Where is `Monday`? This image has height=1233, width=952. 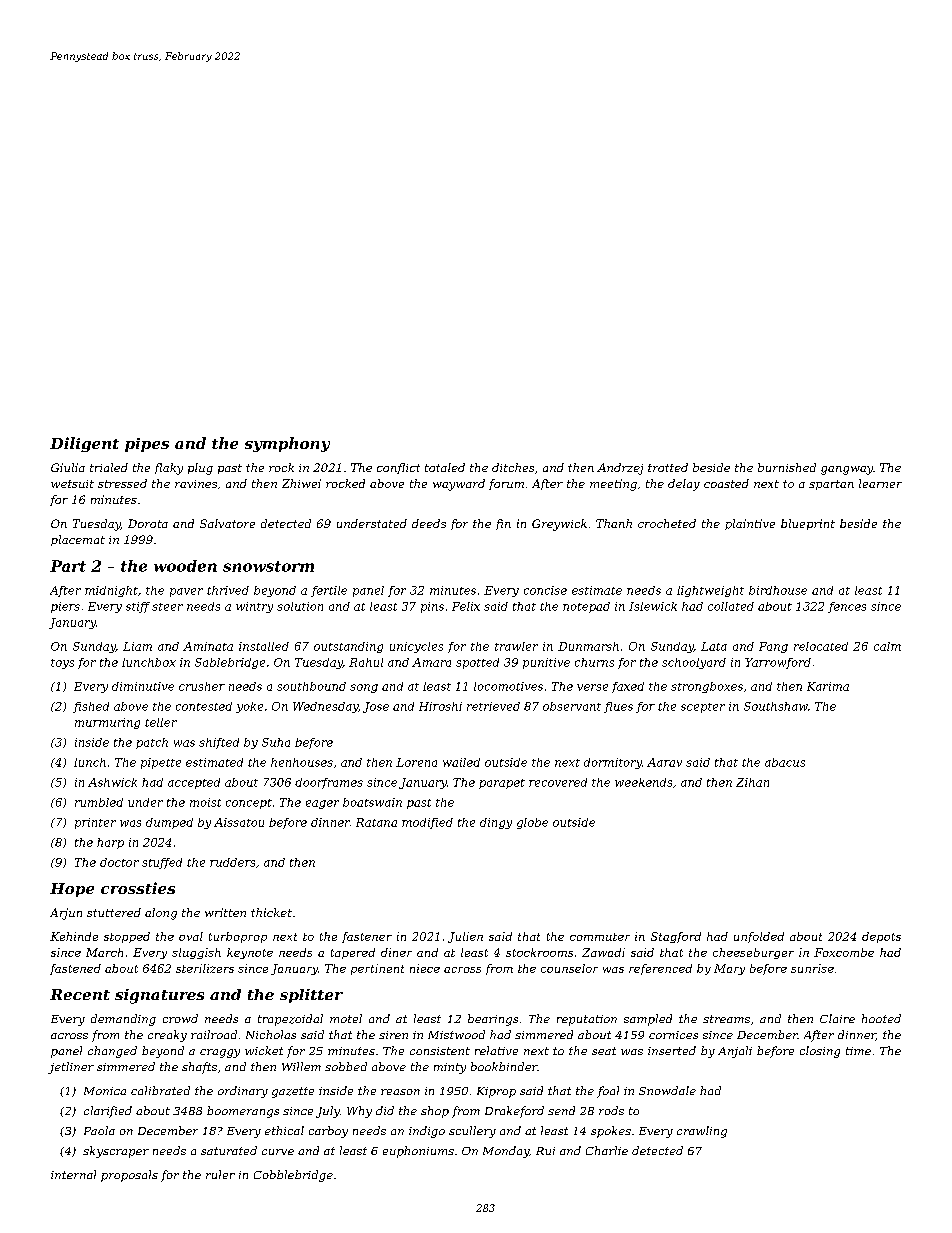 Monday is located at coordinates (506, 1152).
